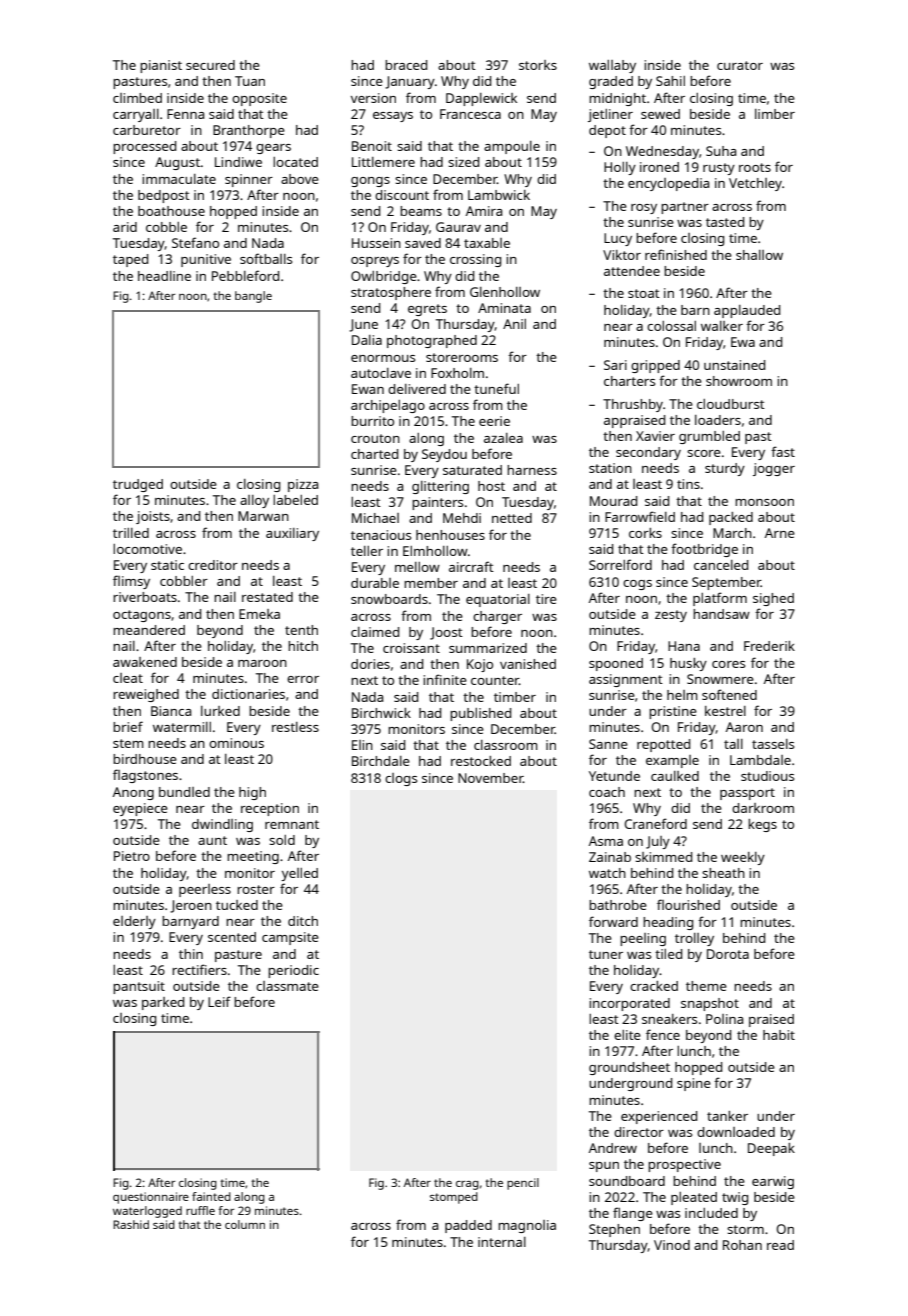 The width and height of the page is (908, 1316). What do you see at coordinates (528, 664) in the page?
I see `vanished` at bounding box center [528, 664].
